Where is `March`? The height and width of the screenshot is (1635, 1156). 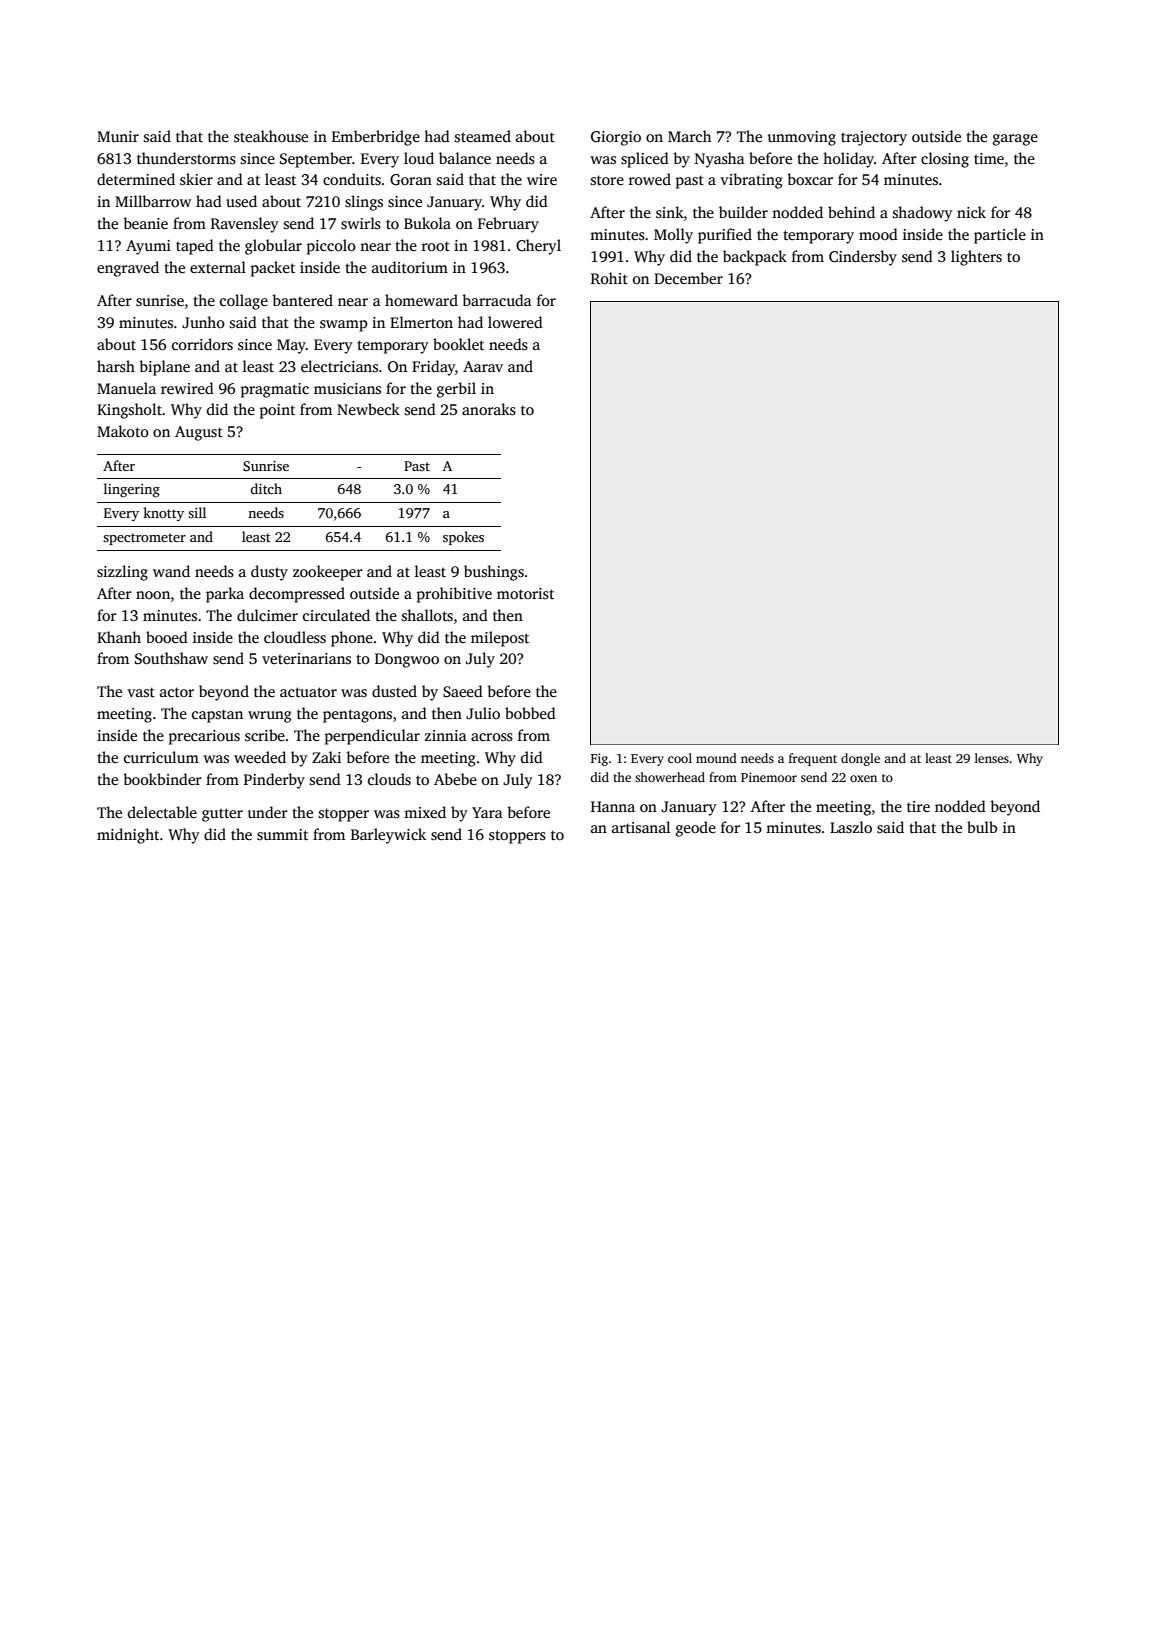 March is located at coordinates (689, 136).
